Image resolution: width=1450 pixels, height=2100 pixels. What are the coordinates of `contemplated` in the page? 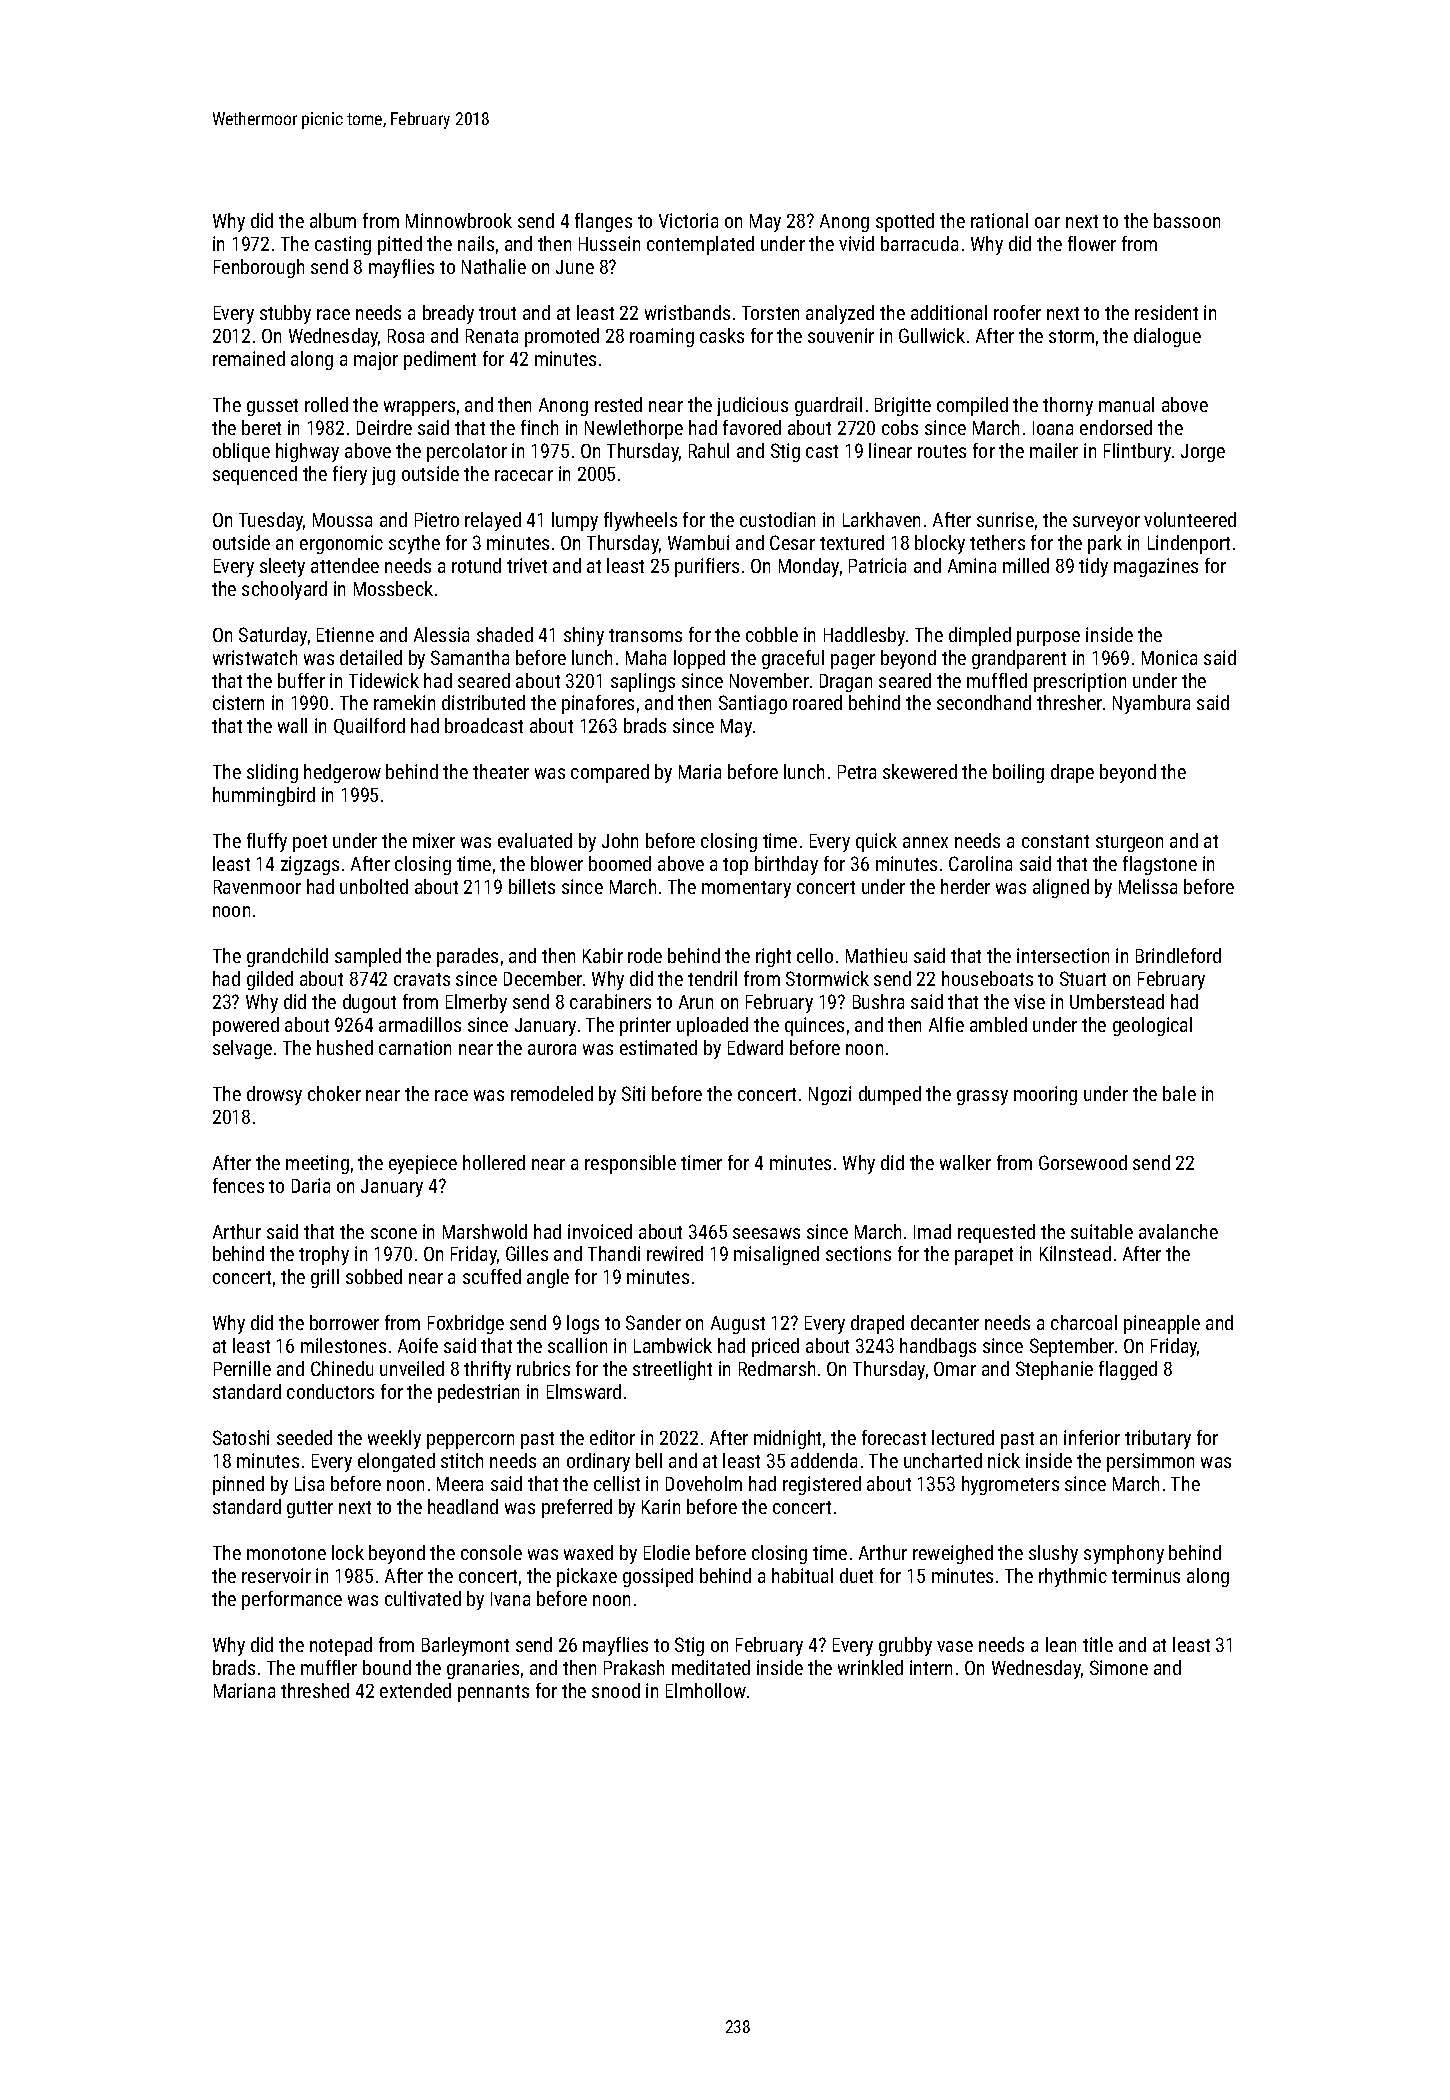 It's located at (700, 245).
